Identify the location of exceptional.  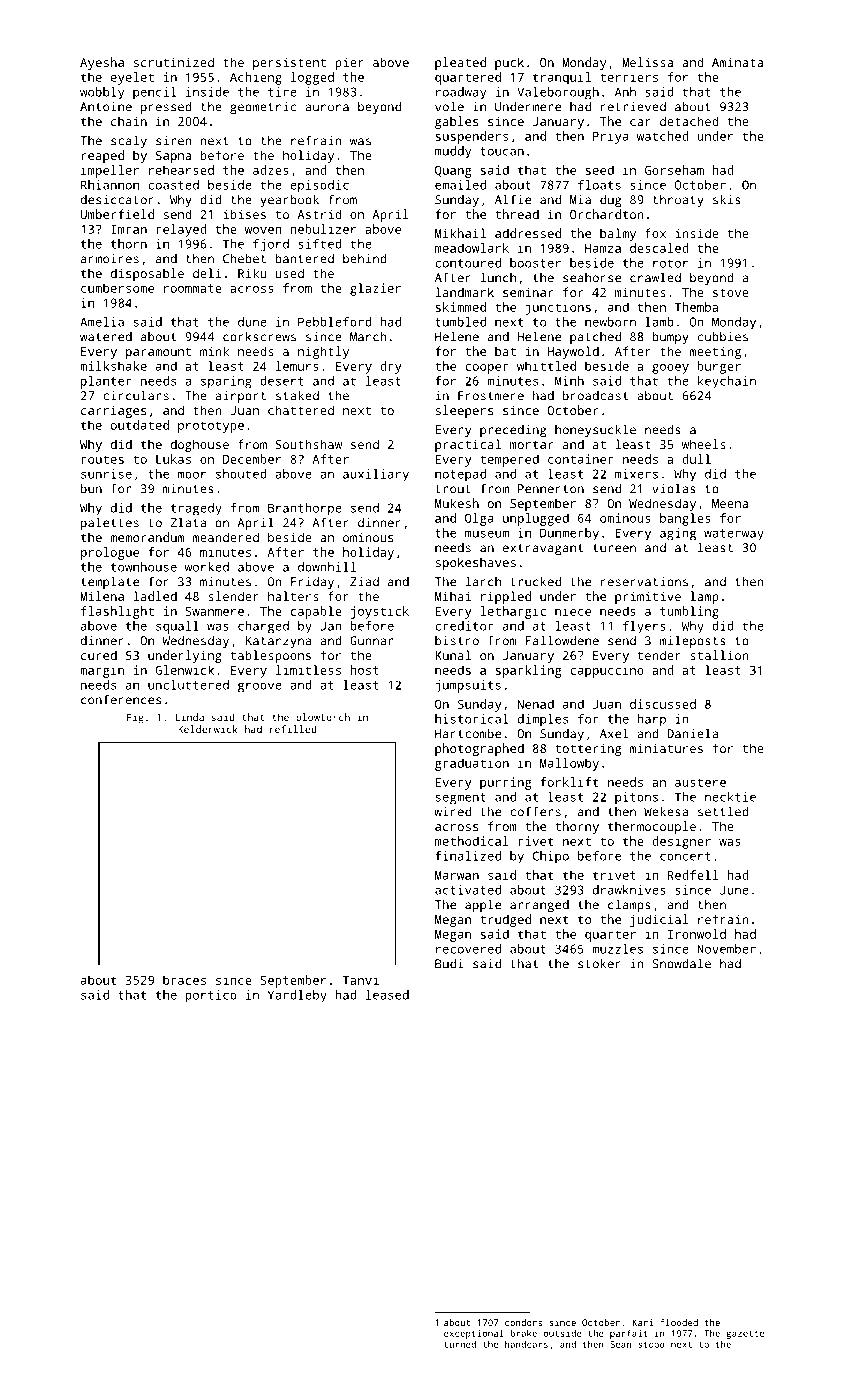
(474, 1334).
